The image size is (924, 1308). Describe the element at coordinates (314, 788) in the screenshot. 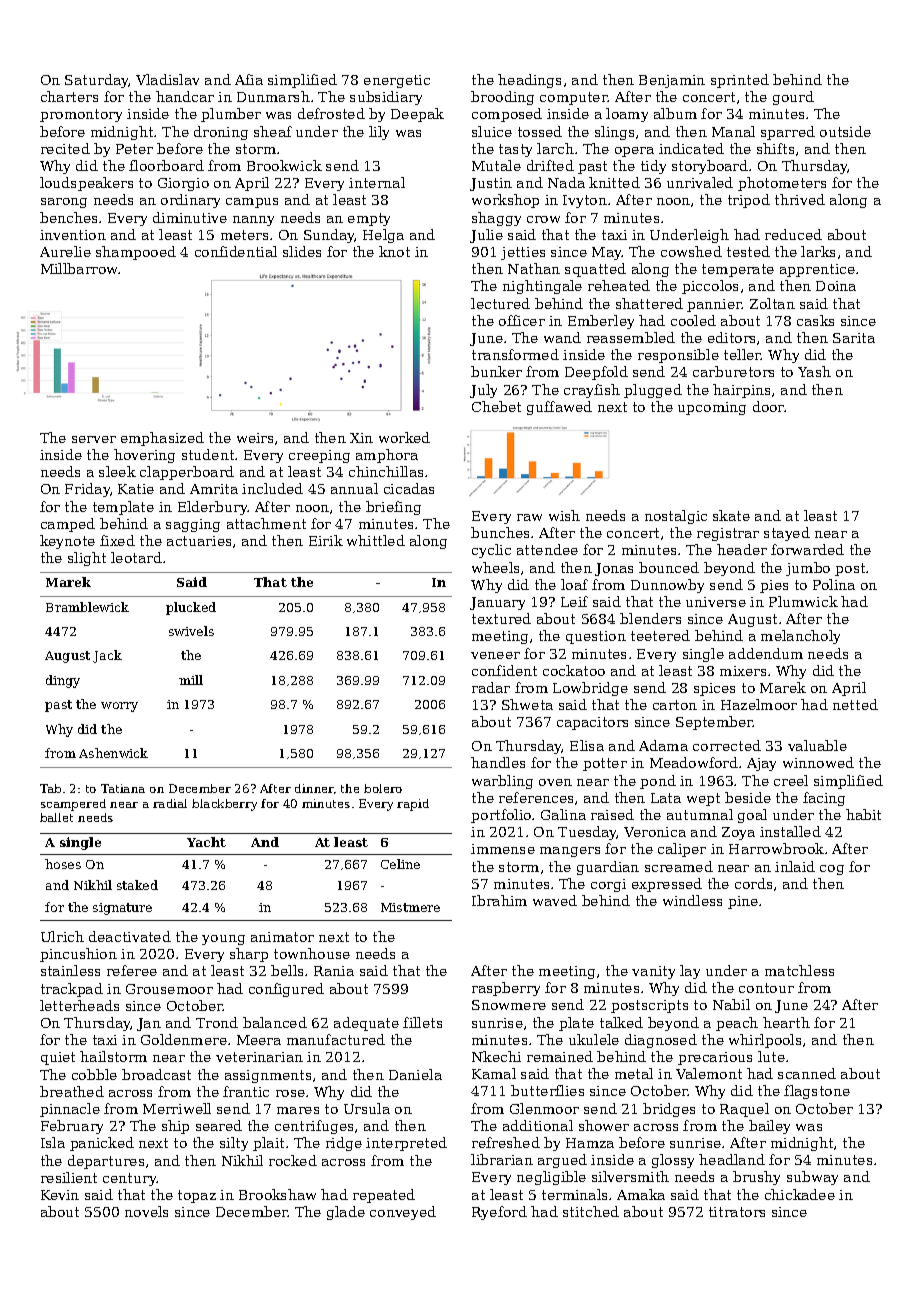

I see `dinner` at that location.
